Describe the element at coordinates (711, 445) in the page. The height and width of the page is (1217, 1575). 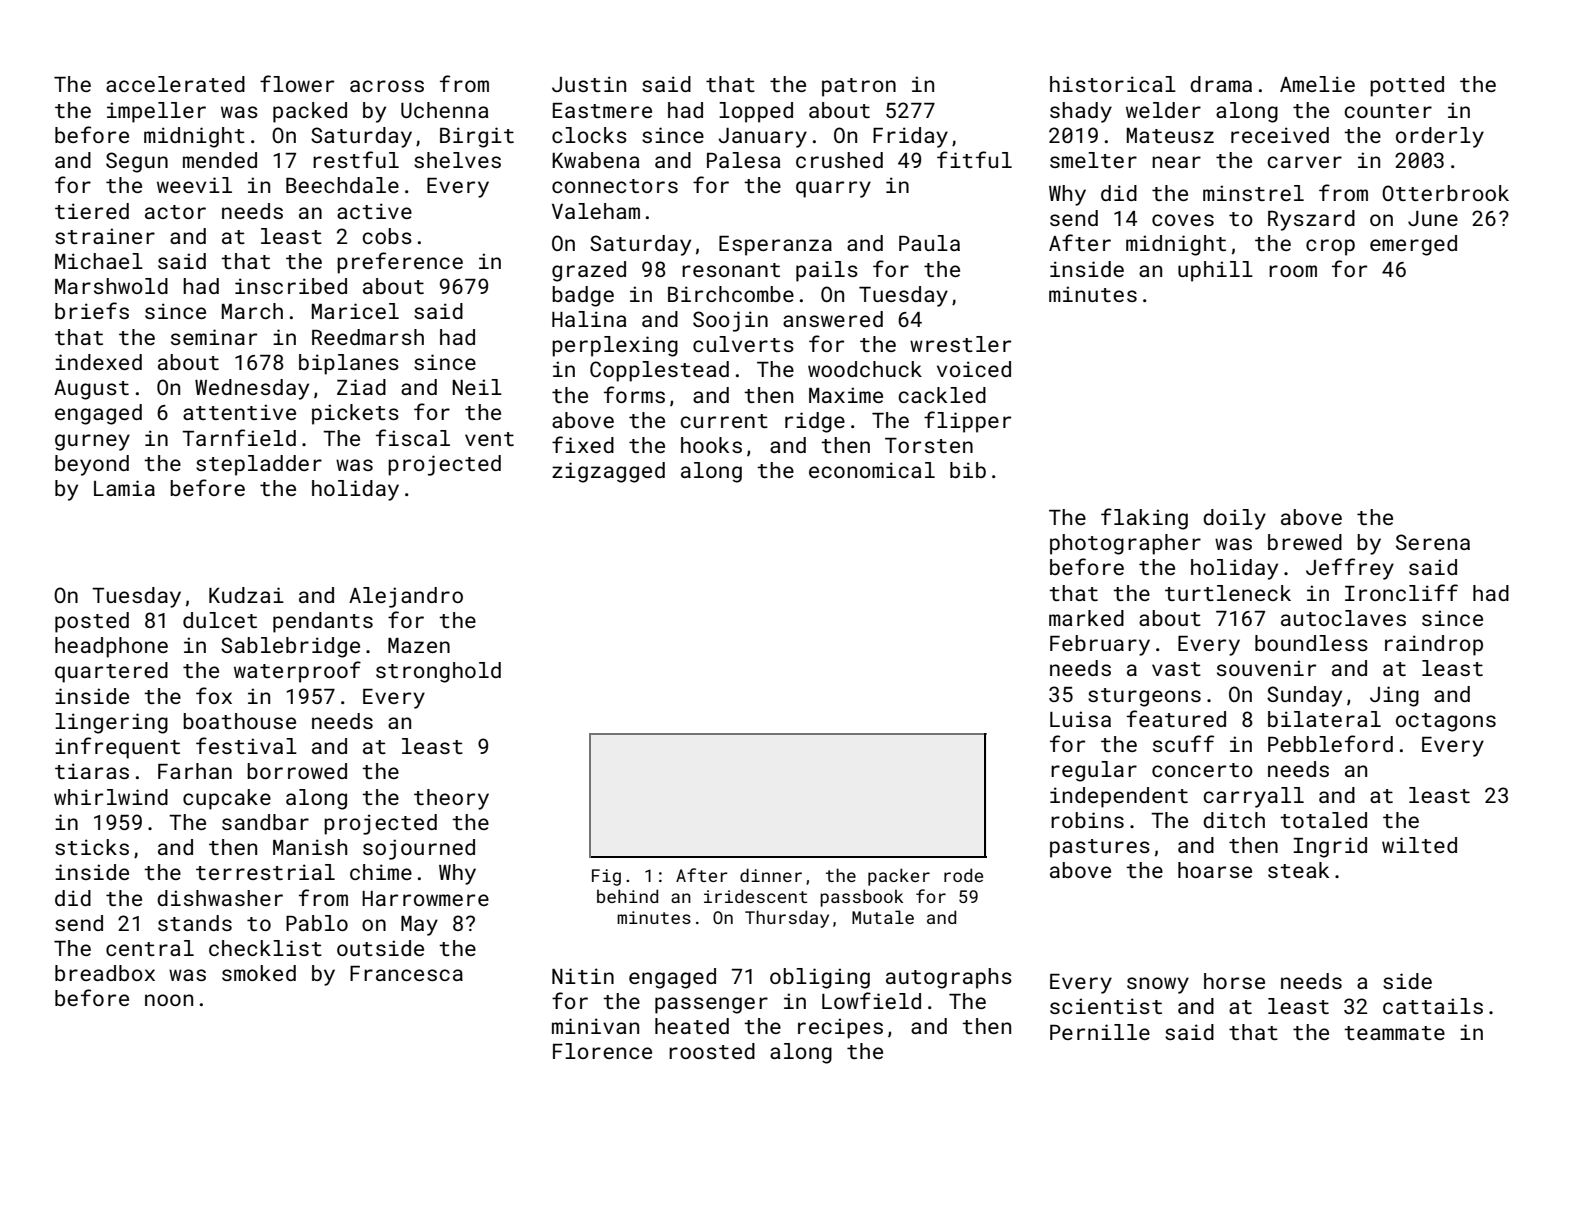
I see `hooks` at that location.
